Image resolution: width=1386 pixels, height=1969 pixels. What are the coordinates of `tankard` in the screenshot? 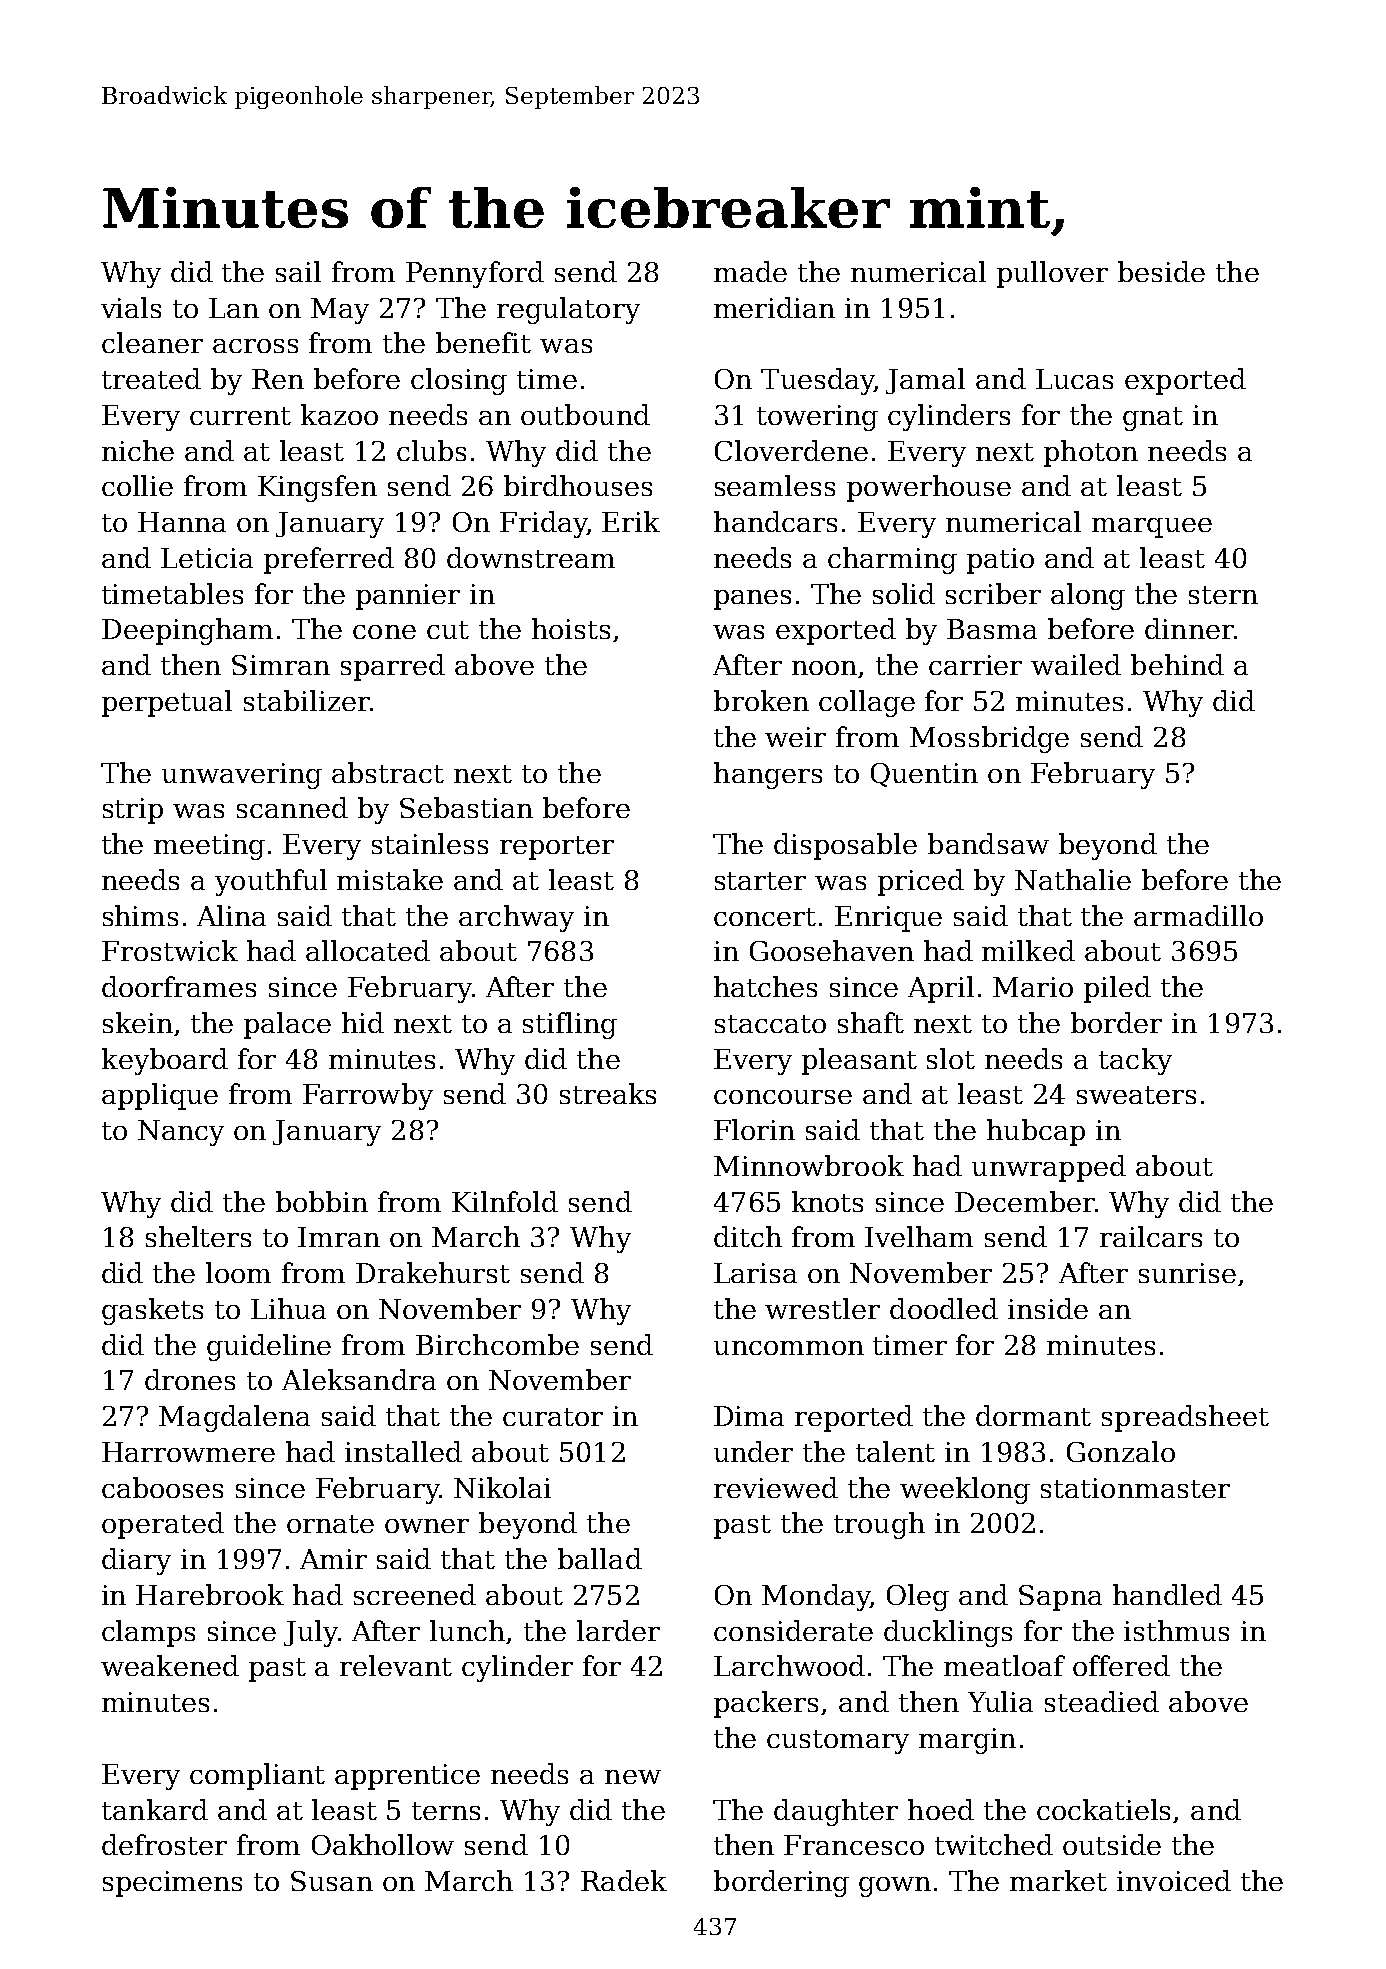 It's located at (155, 1809).
